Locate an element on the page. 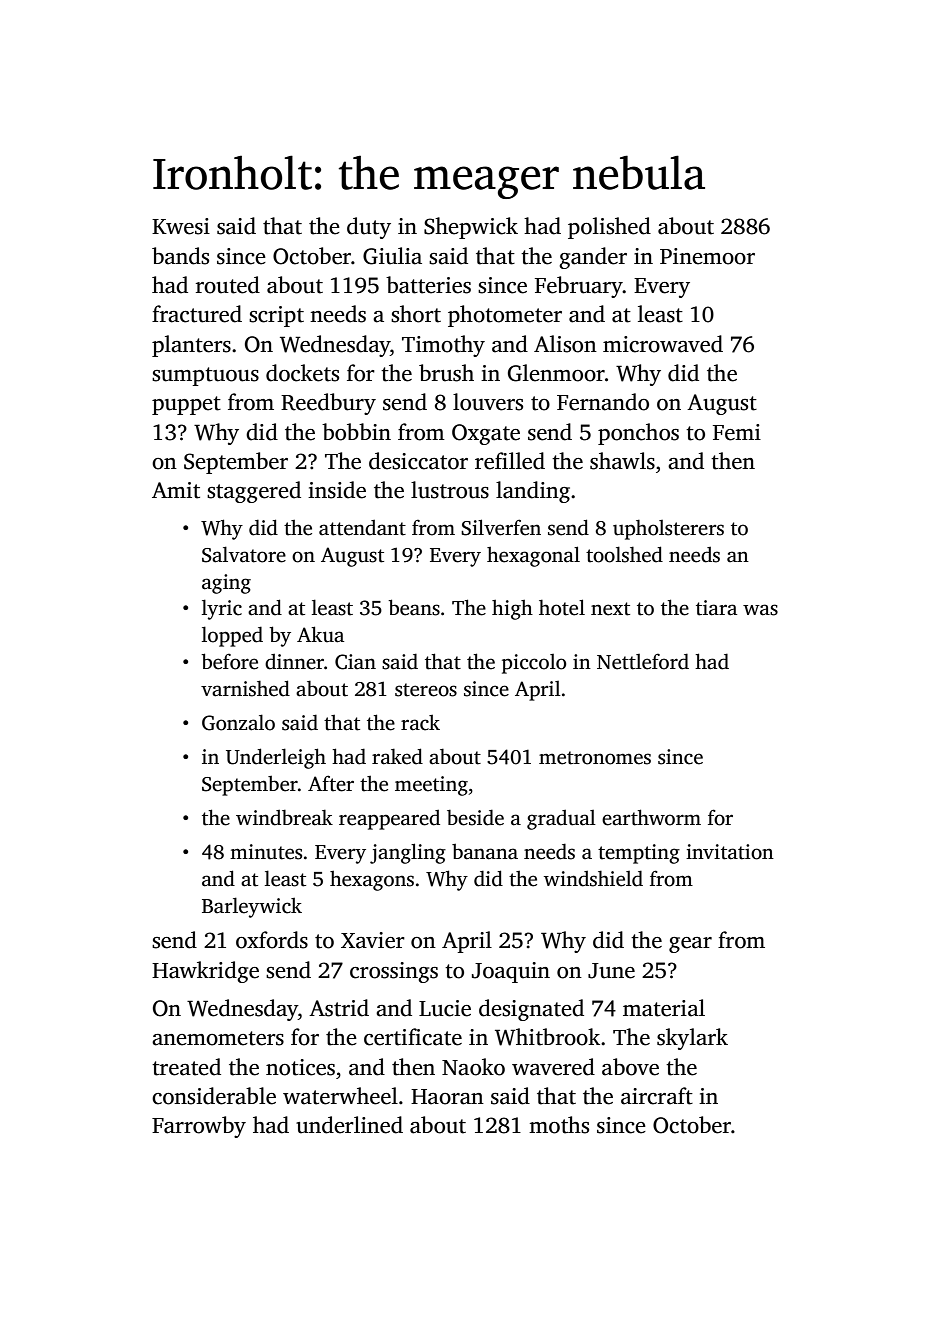 The height and width of the image is (1333, 939). hexagons is located at coordinates (372, 881).
